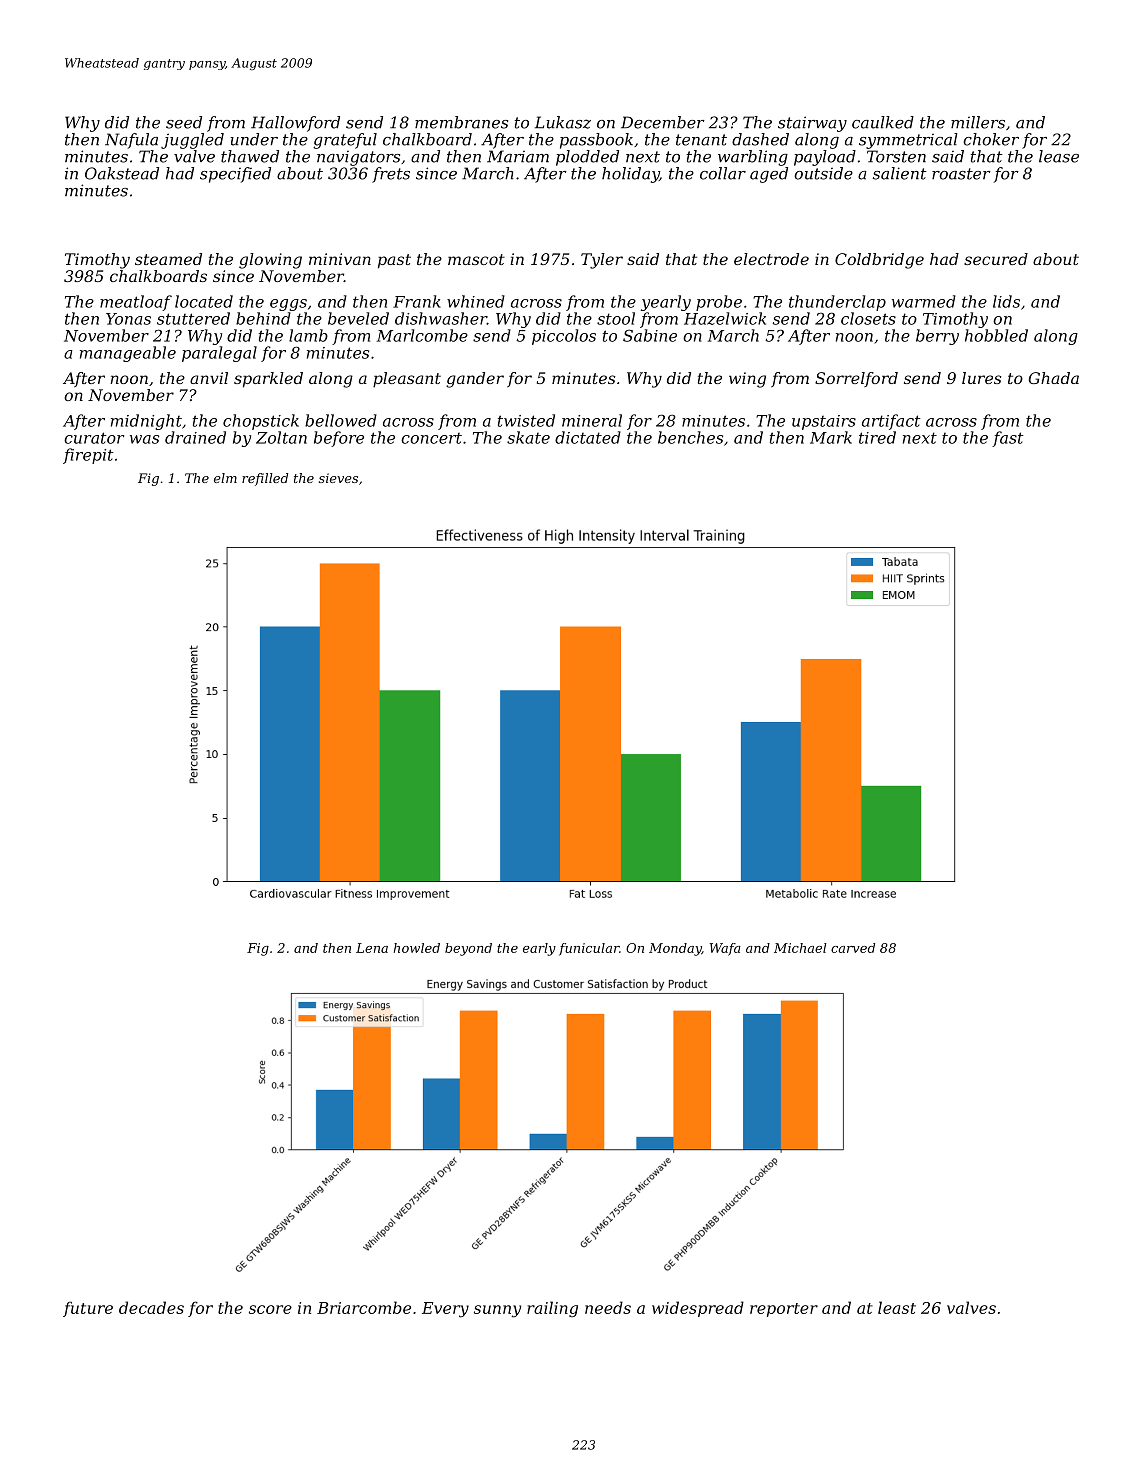 The width and height of the document is (1144, 1480). Describe the element at coordinates (468, 949) in the document. I see `beyond` at that location.
